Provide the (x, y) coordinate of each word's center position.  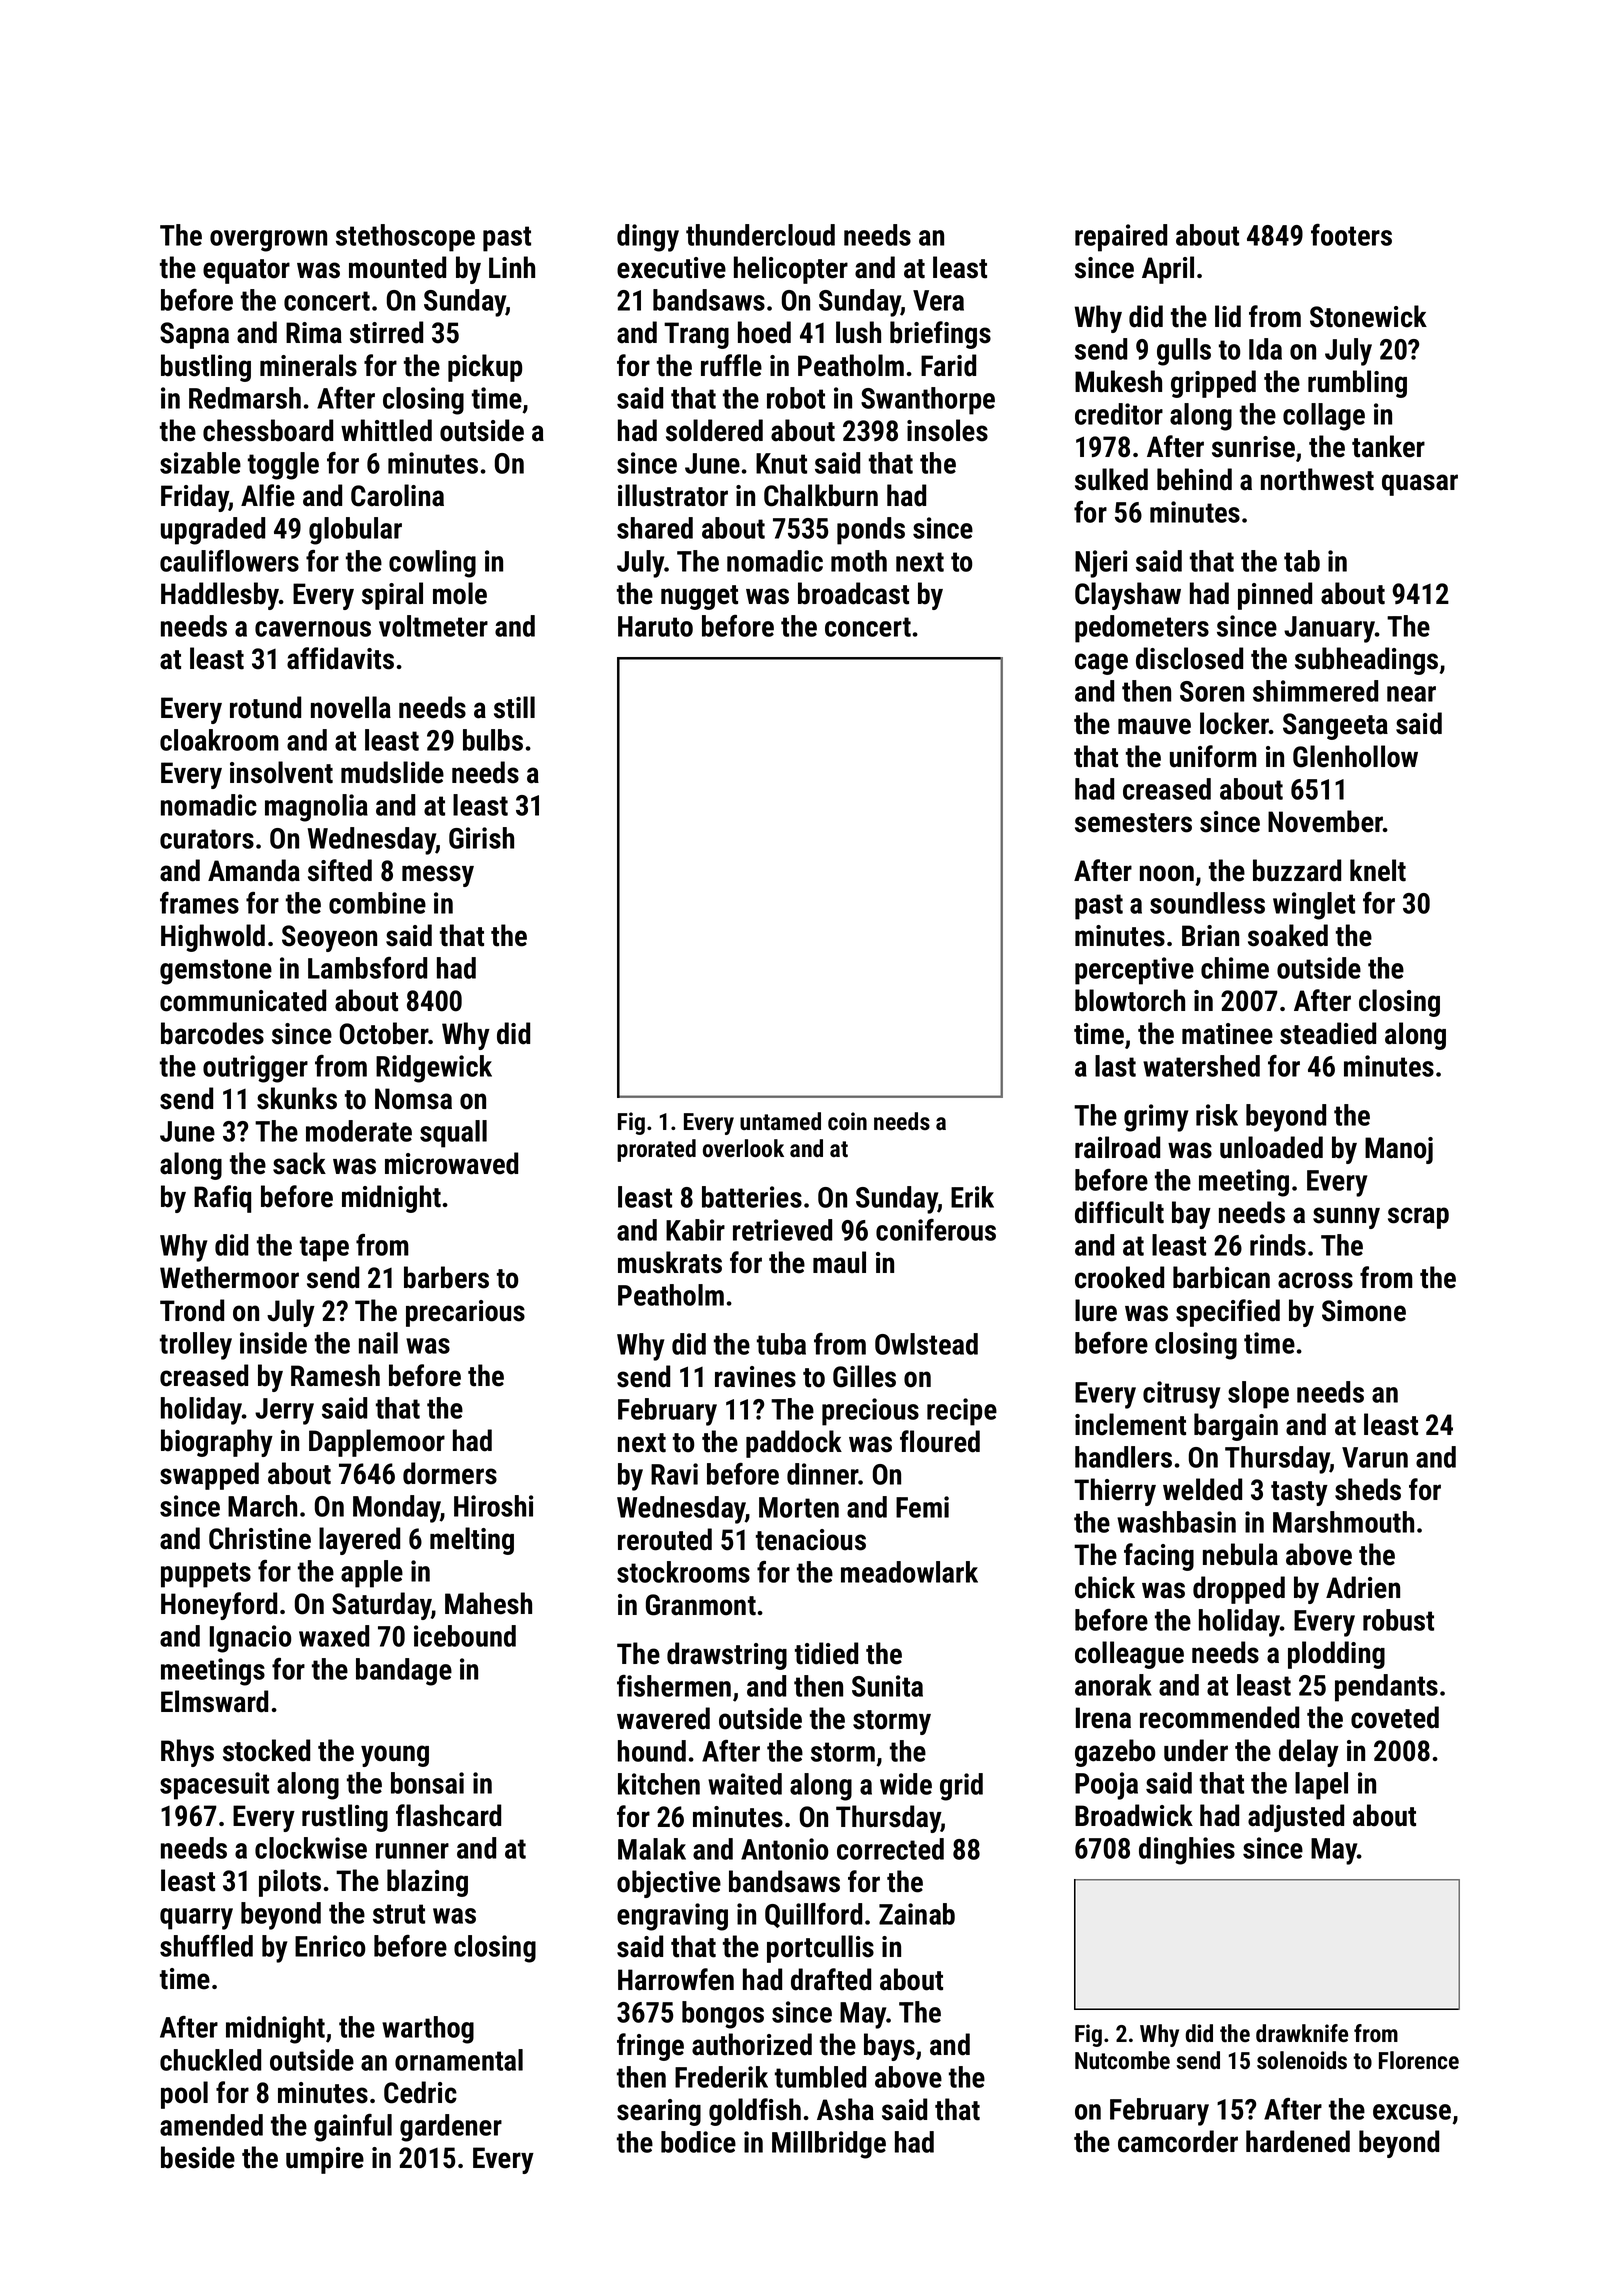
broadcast (853, 593)
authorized (752, 2044)
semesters (1133, 823)
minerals (308, 365)
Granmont (701, 1605)
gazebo (1115, 1753)
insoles (947, 430)
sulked (1111, 479)
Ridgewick (434, 1069)
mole (460, 593)
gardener (451, 2128)
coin (847, 1121)
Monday (397, 1509)
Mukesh (1118, 381)
